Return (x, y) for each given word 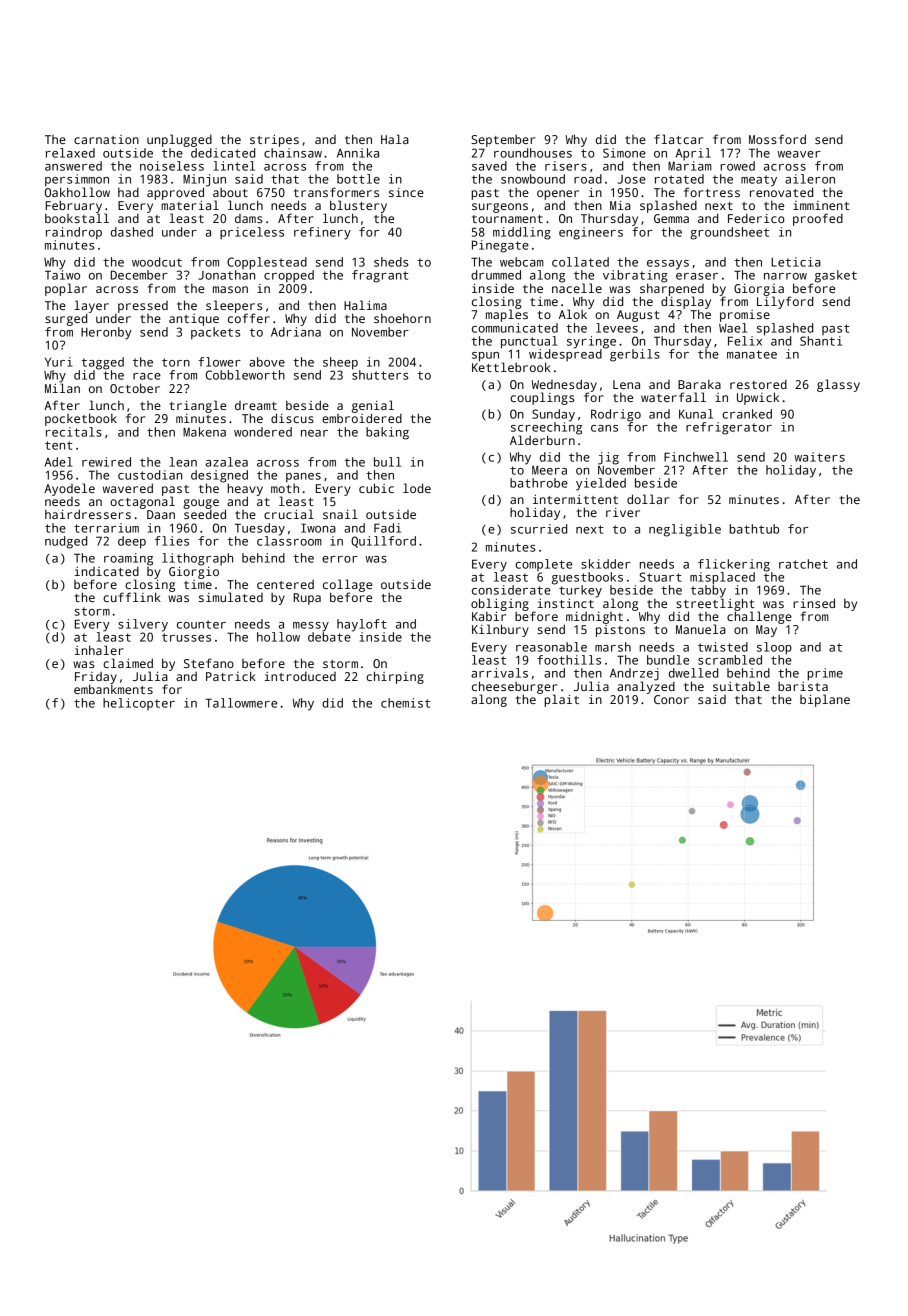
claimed (128, 663)
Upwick (758, 398)
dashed (132, 232)
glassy (838, 385)
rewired (106, 462)
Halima (365, 305)
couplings (542, 398)
